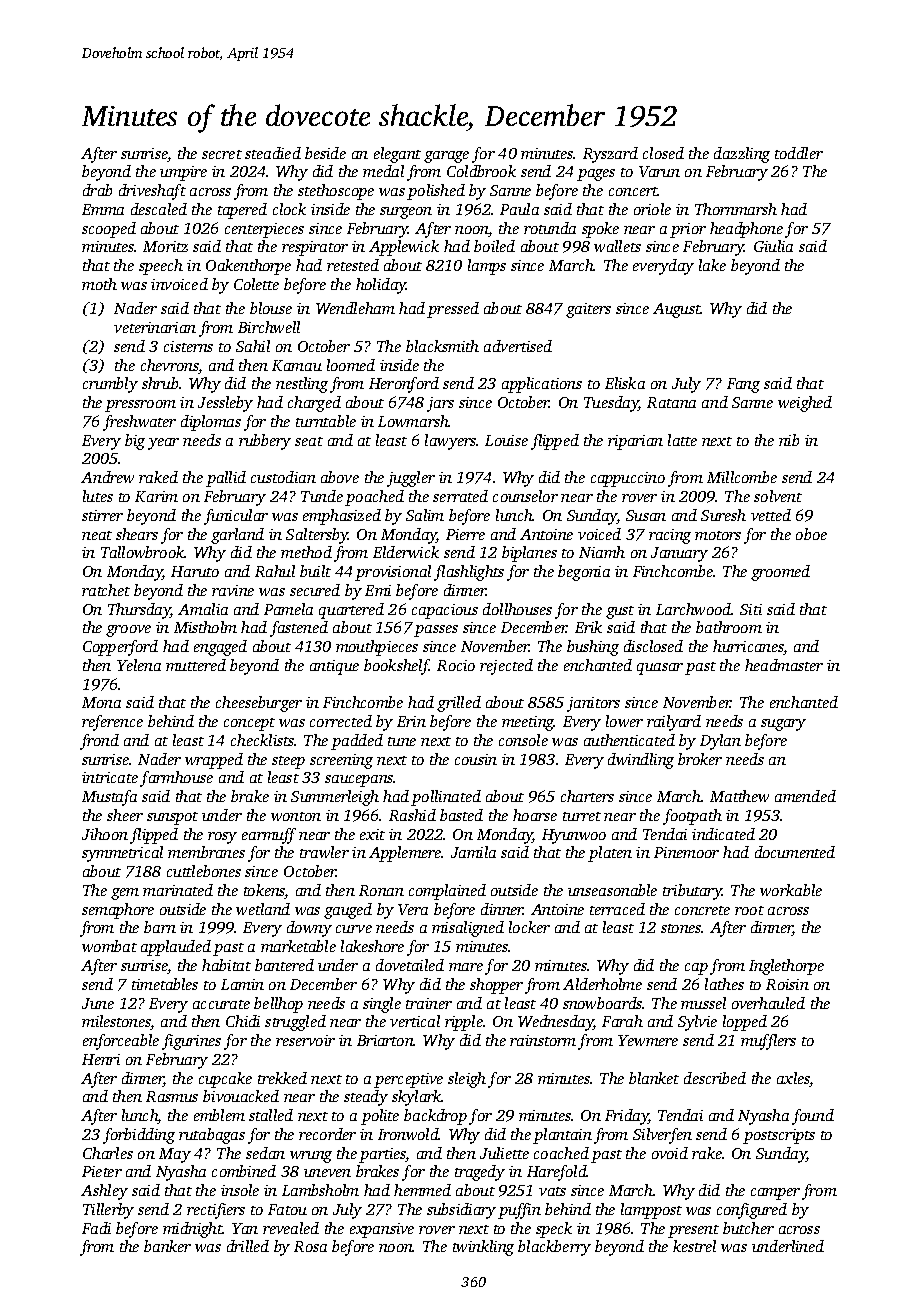  Describe the element at coordinates (176, 779) in the screenshot. I see `farmhouse` at that location.
